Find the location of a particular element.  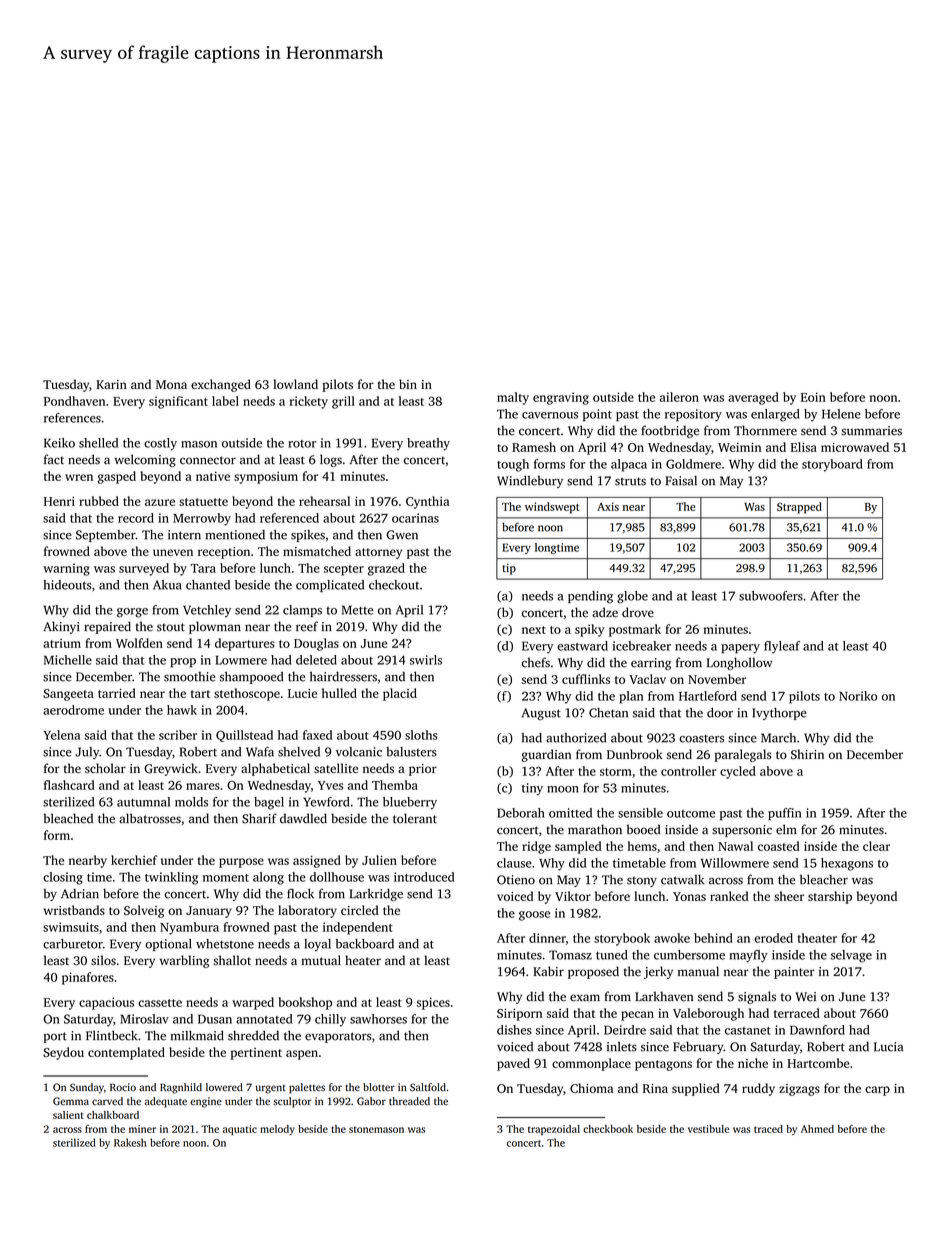

Windlebury is located at coordinates (530, 482).
